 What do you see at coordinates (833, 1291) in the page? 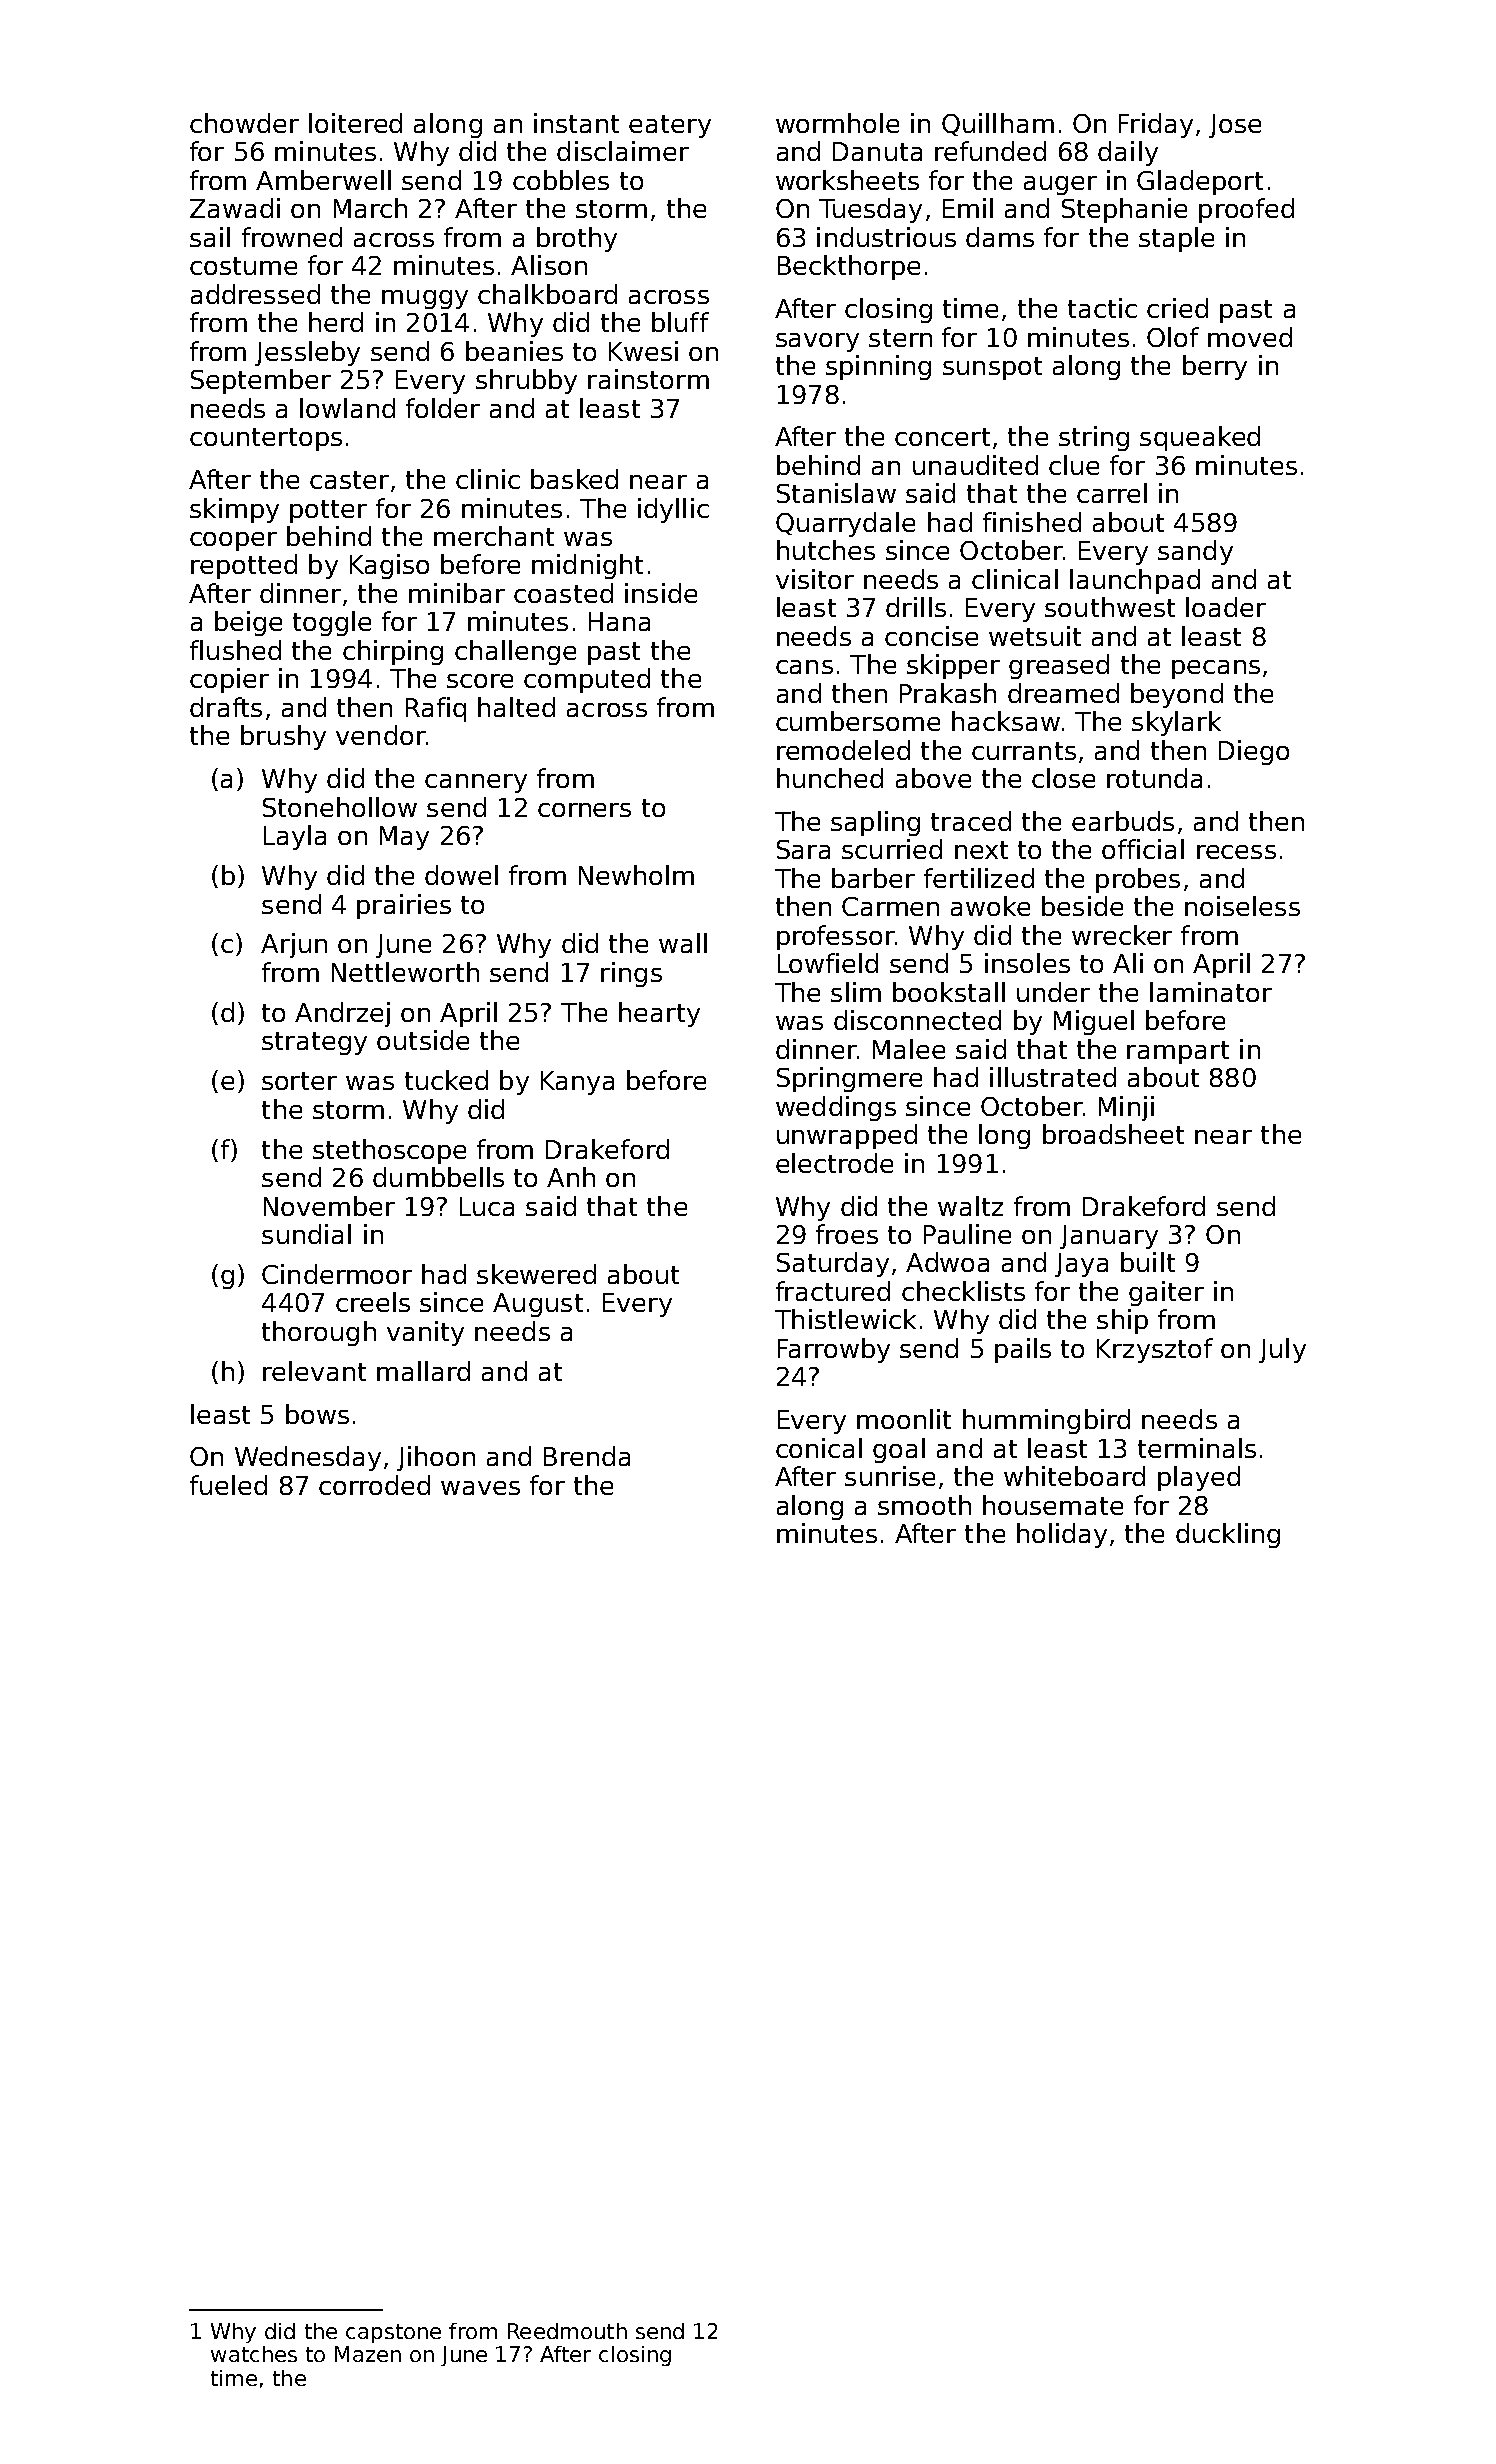
I see `fractured` at bounding box center [833, 1291].
